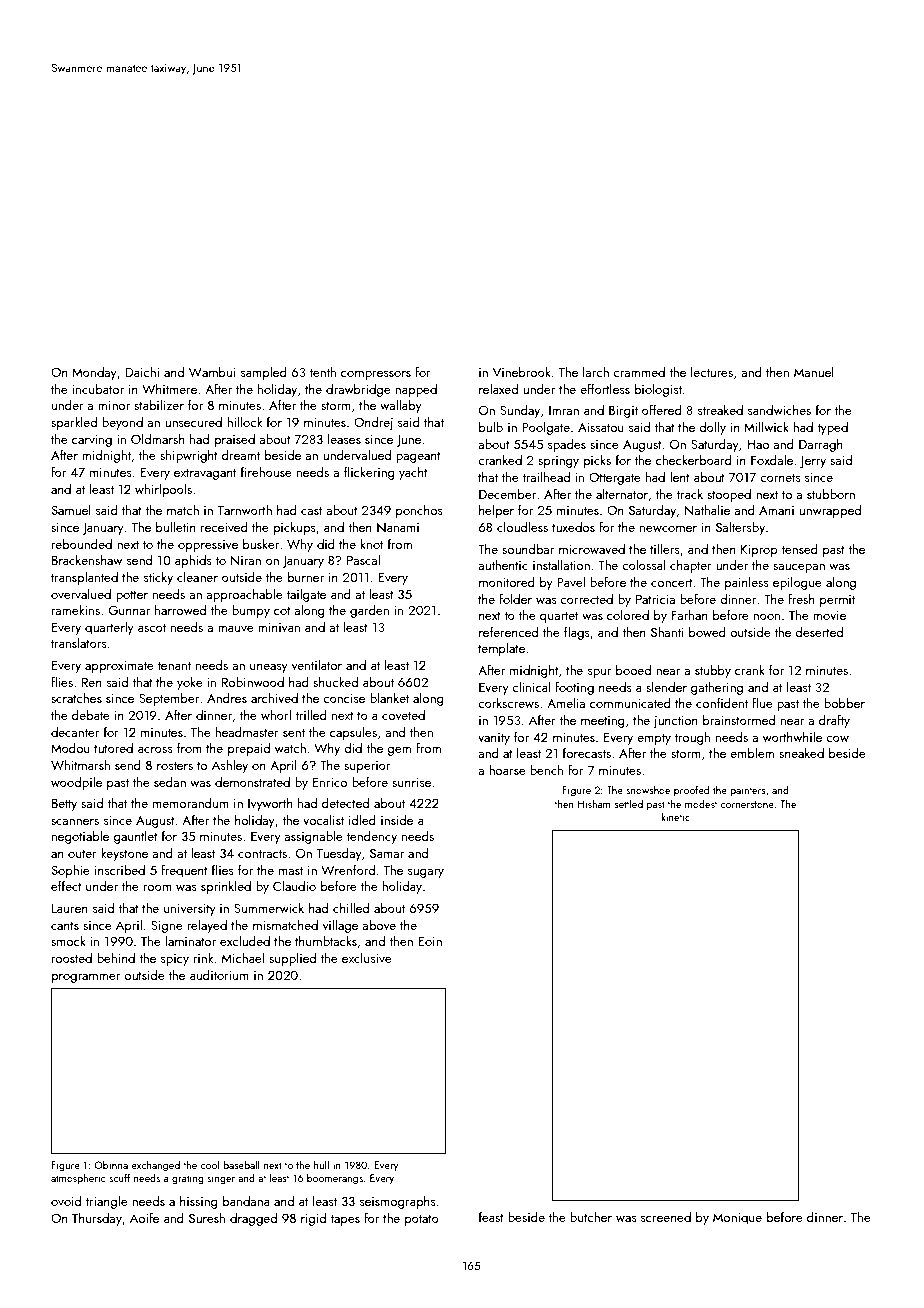  Describe the element at coordinates (747, 804) in the screenshot. I see `cornerstone` at that location.
